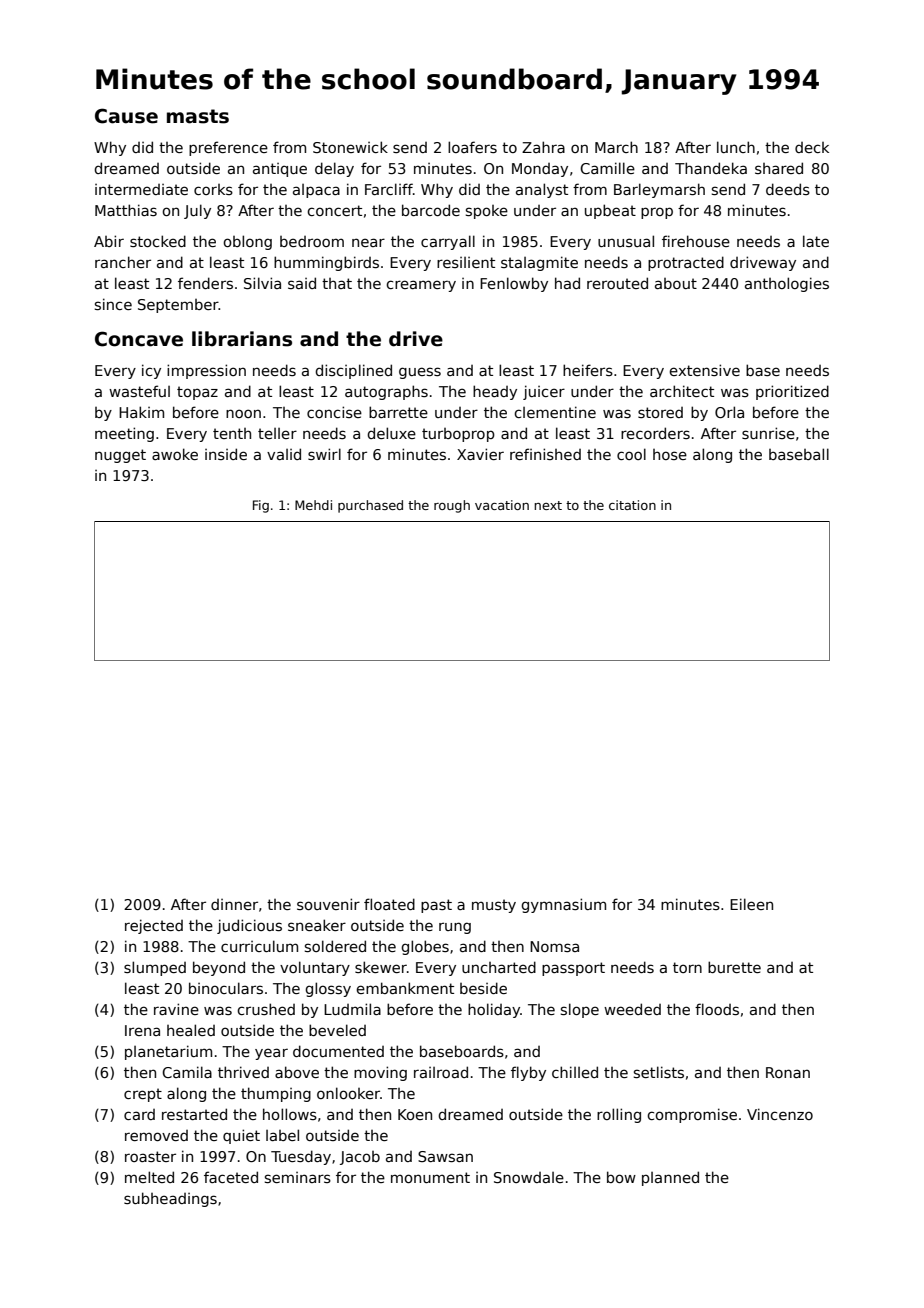 The width and height of the document is (924, 1308). I want to click on meeting, so click(124, 434).
